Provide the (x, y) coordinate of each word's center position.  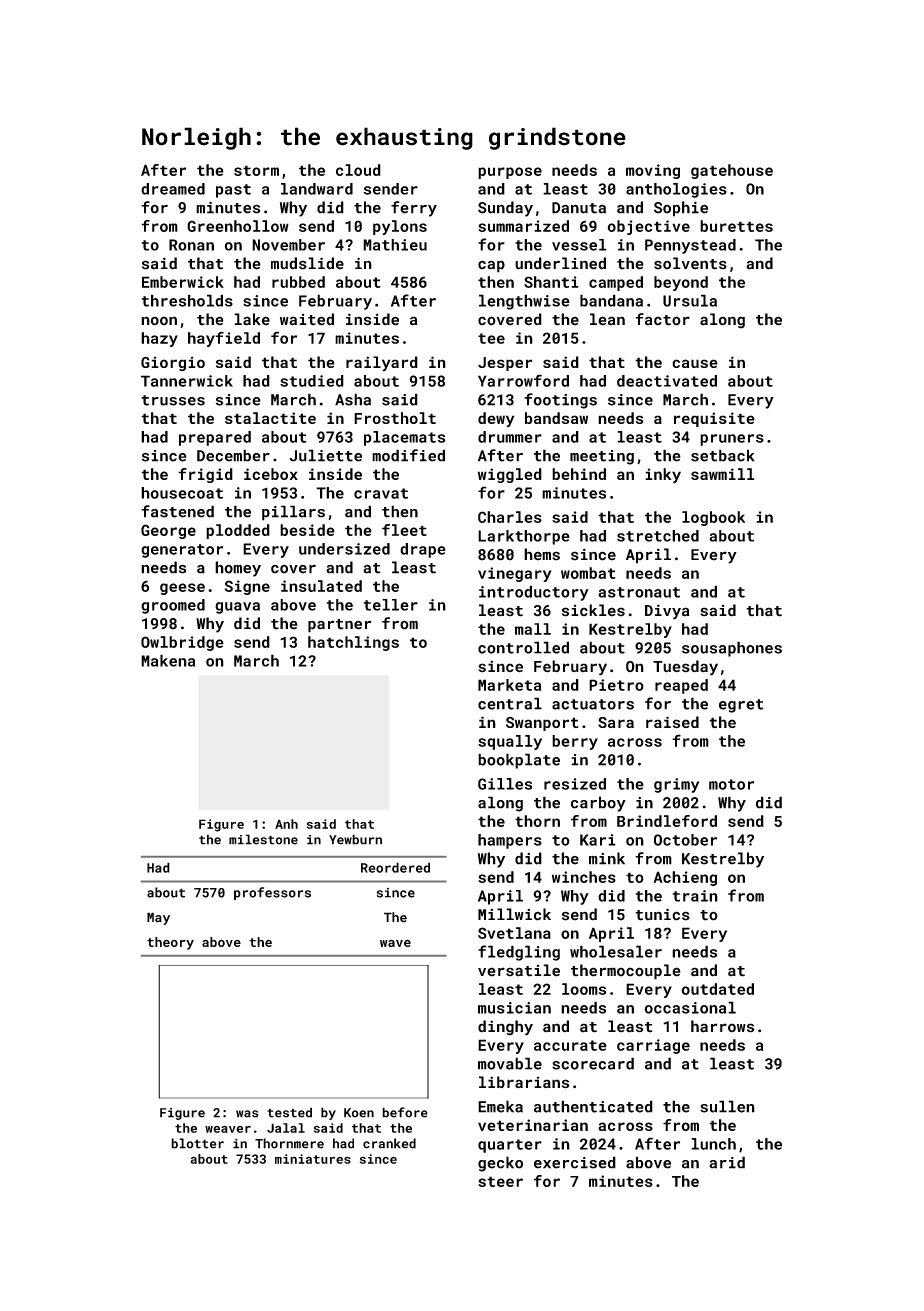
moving (653, 171)
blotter (197, 1143)
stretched (658, 536)
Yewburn (355, 839)
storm (256, 170)
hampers (510, 841)
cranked (389, 1143)
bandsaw (556, 418)
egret (741, 706)
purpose (510, 173)
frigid (205, 475)
